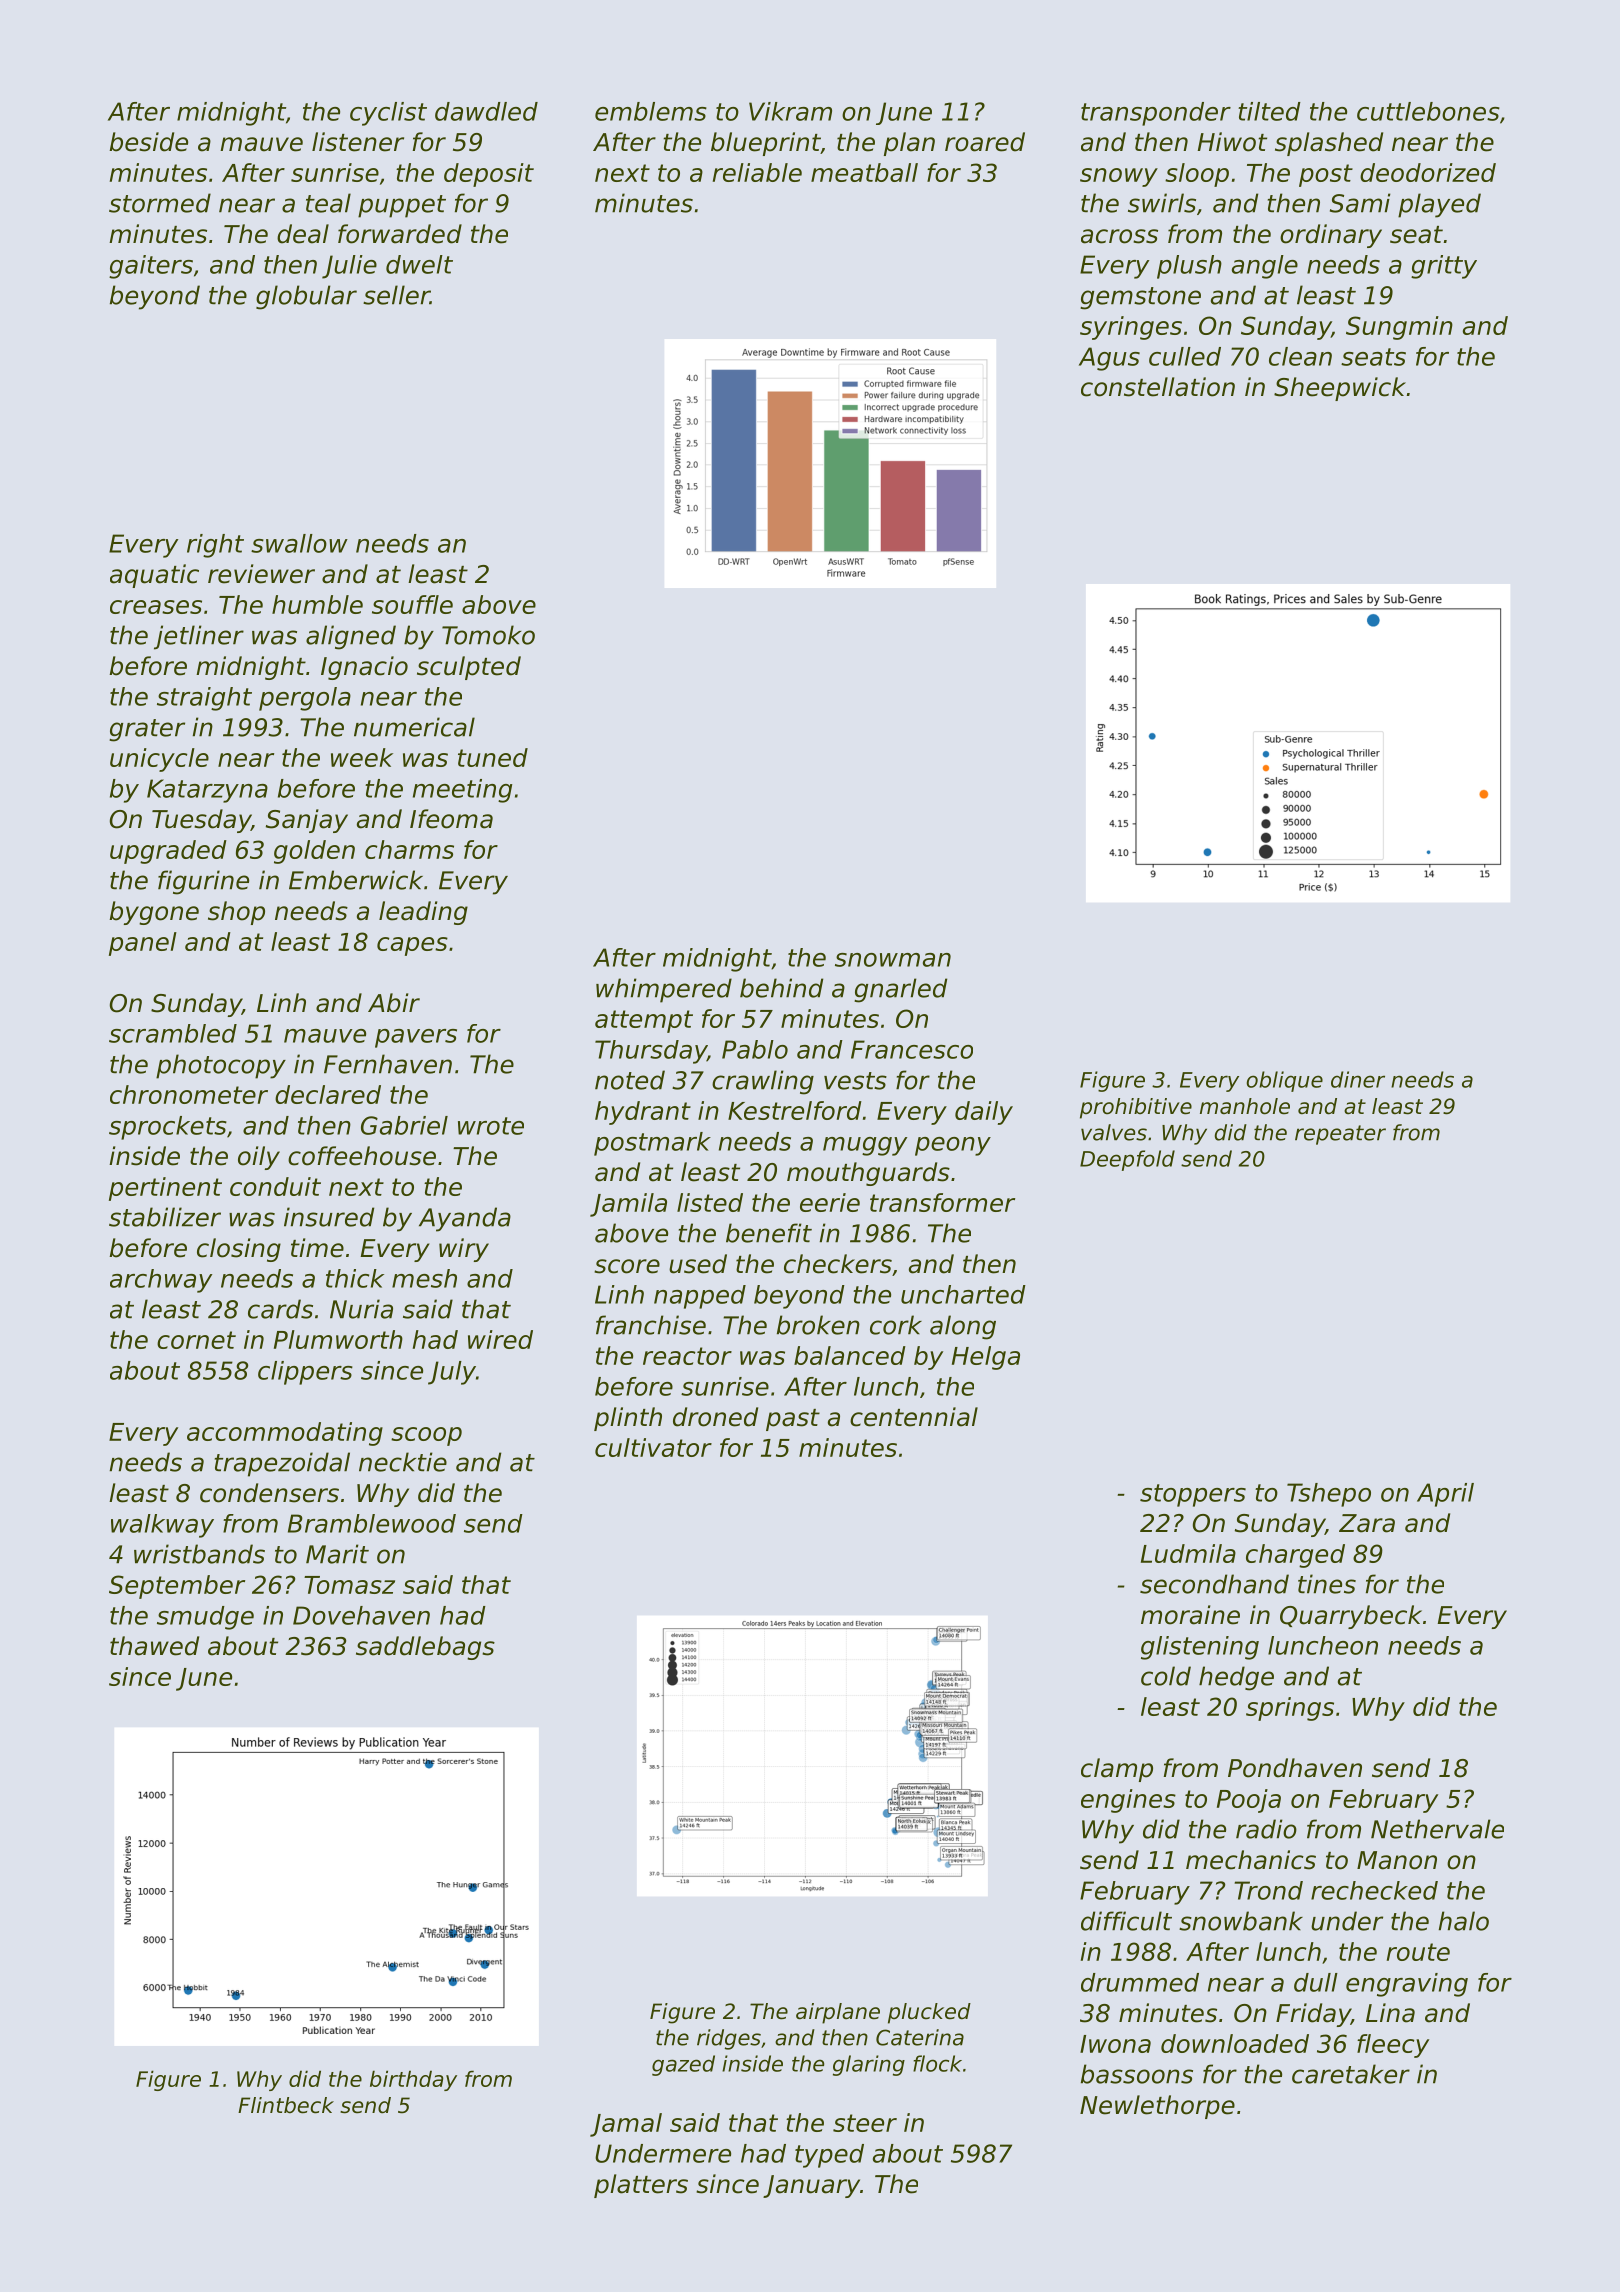  Describe the element at coordinates (864, 172) in the screenshot. I see `meatball` at that location.
